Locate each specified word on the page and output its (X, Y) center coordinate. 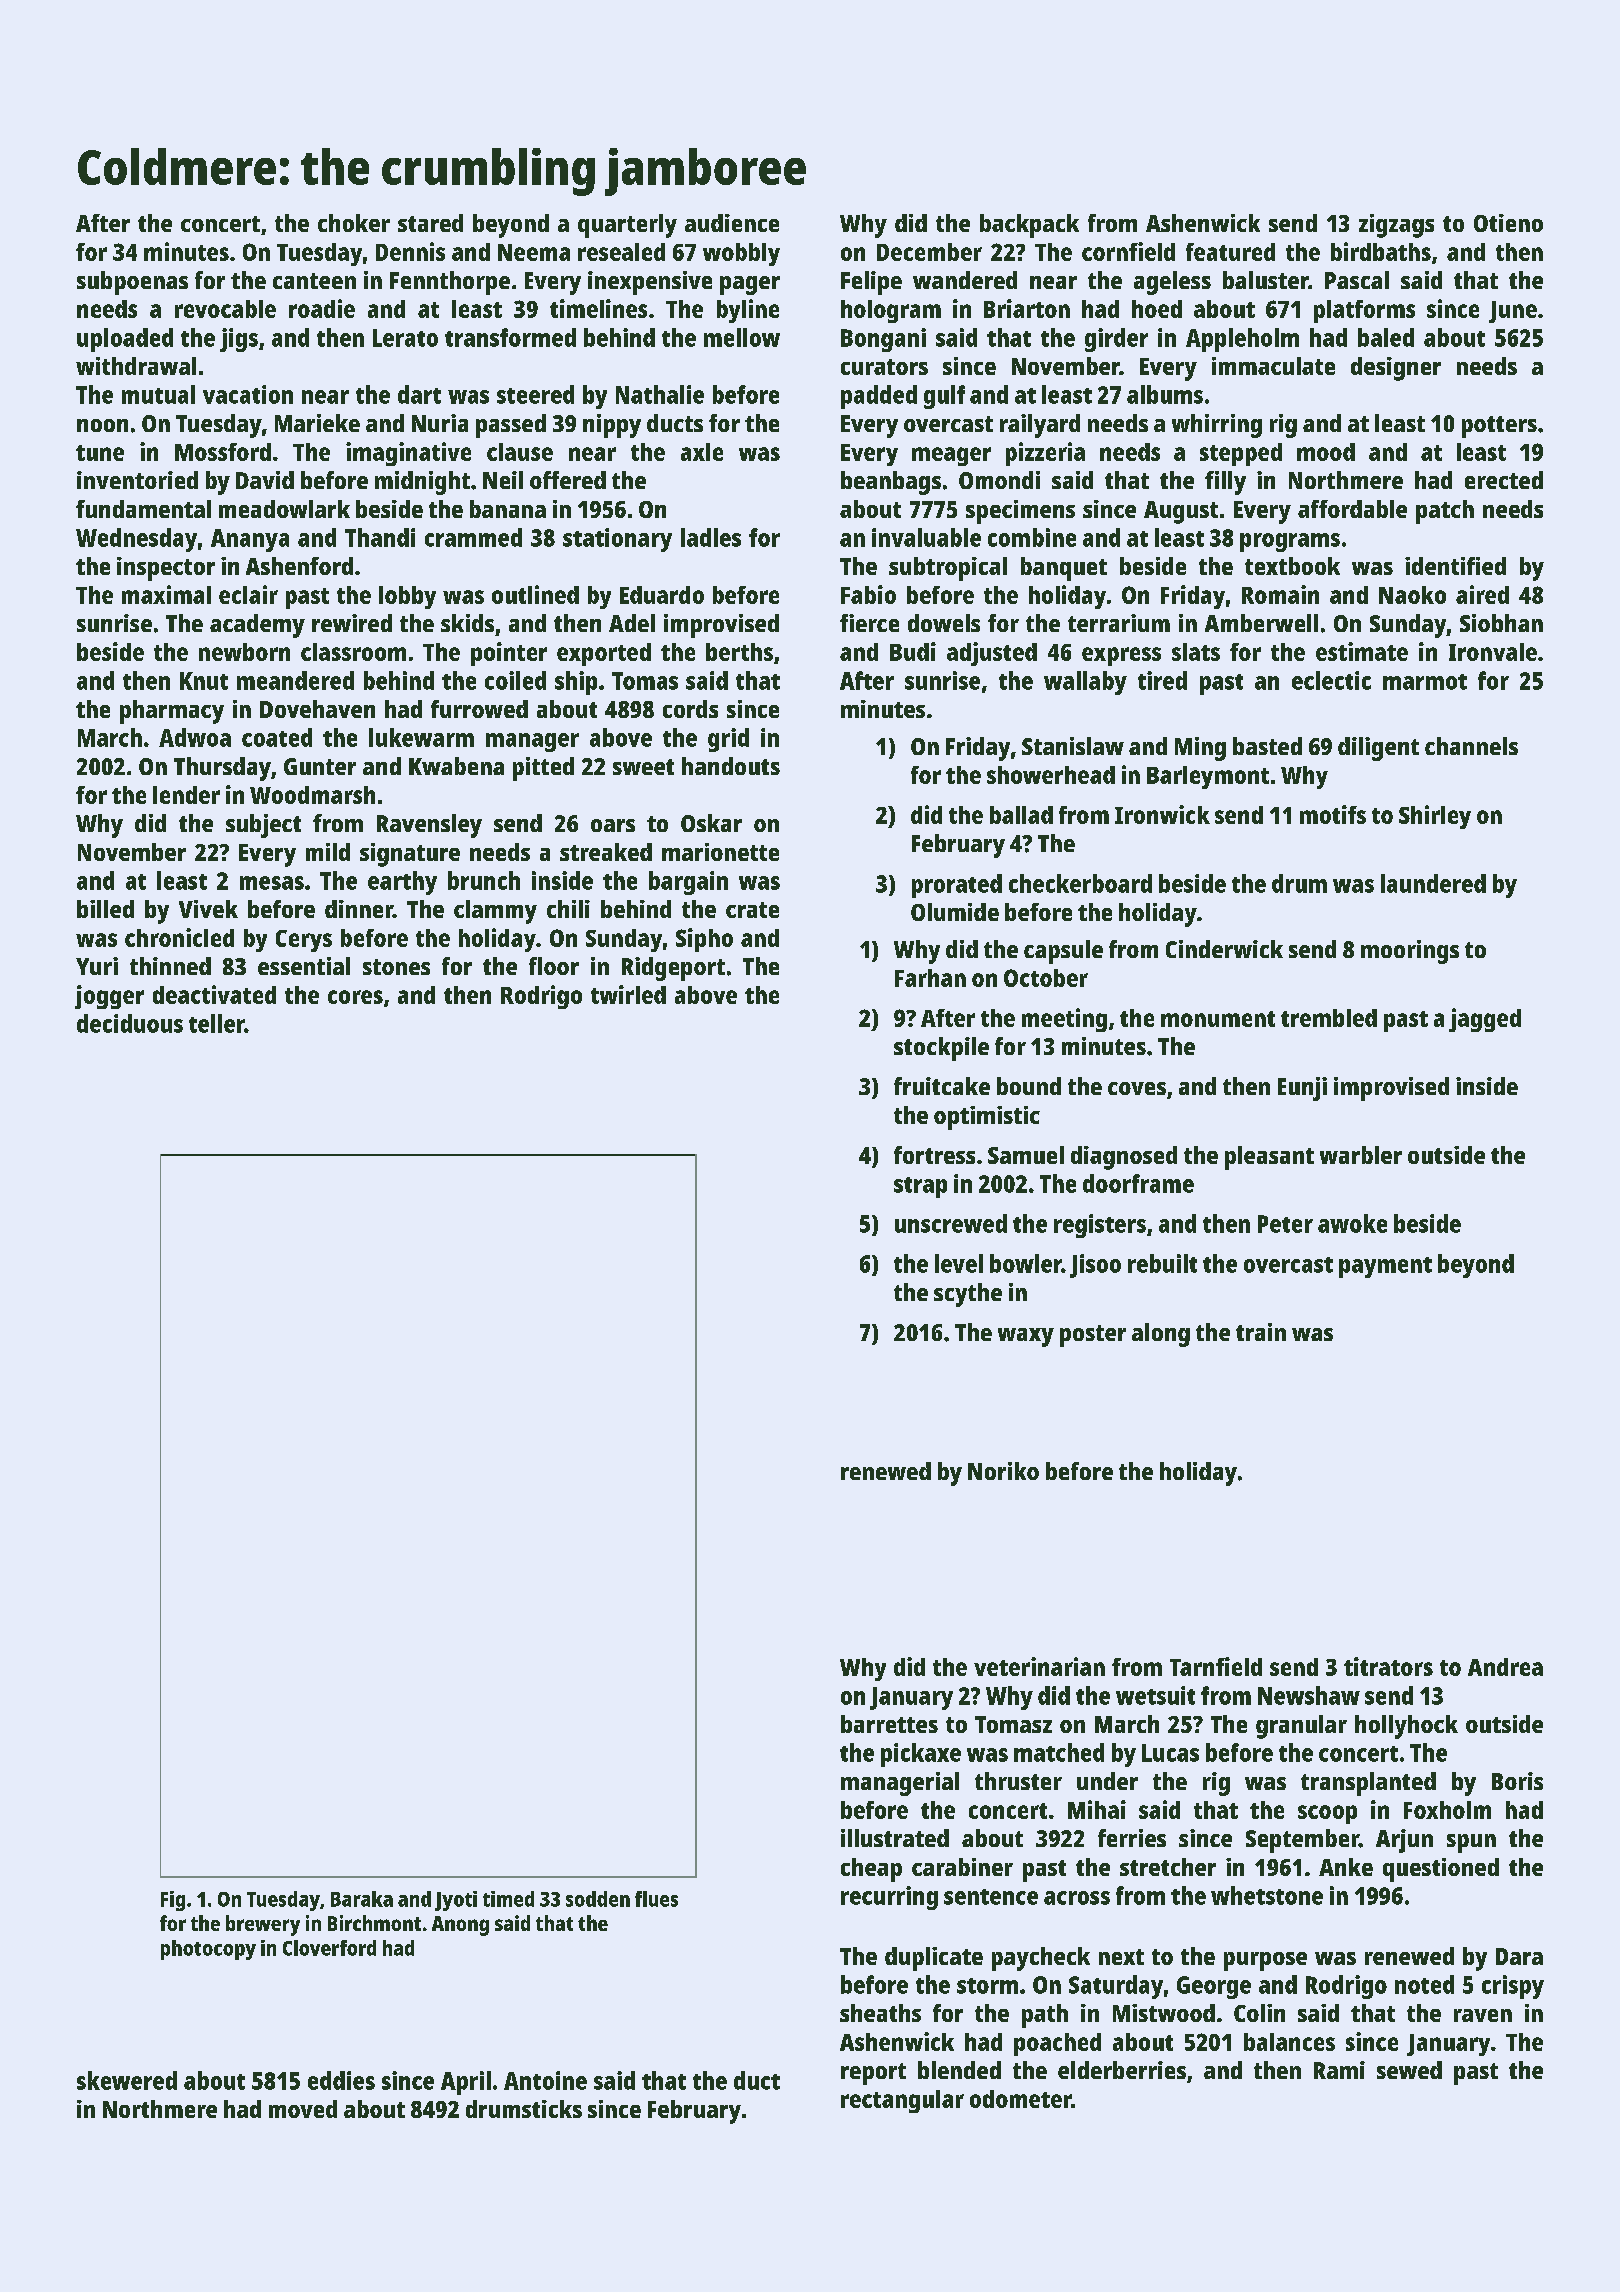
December (929, 252)
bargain (688, 883)
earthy (402, 883)
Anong (460, 1926)
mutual (158, 394)
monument (1218, 1019)
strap (920, 1187)
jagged (1485, 1020)
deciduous (130, 1023)
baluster (1265, 280)
